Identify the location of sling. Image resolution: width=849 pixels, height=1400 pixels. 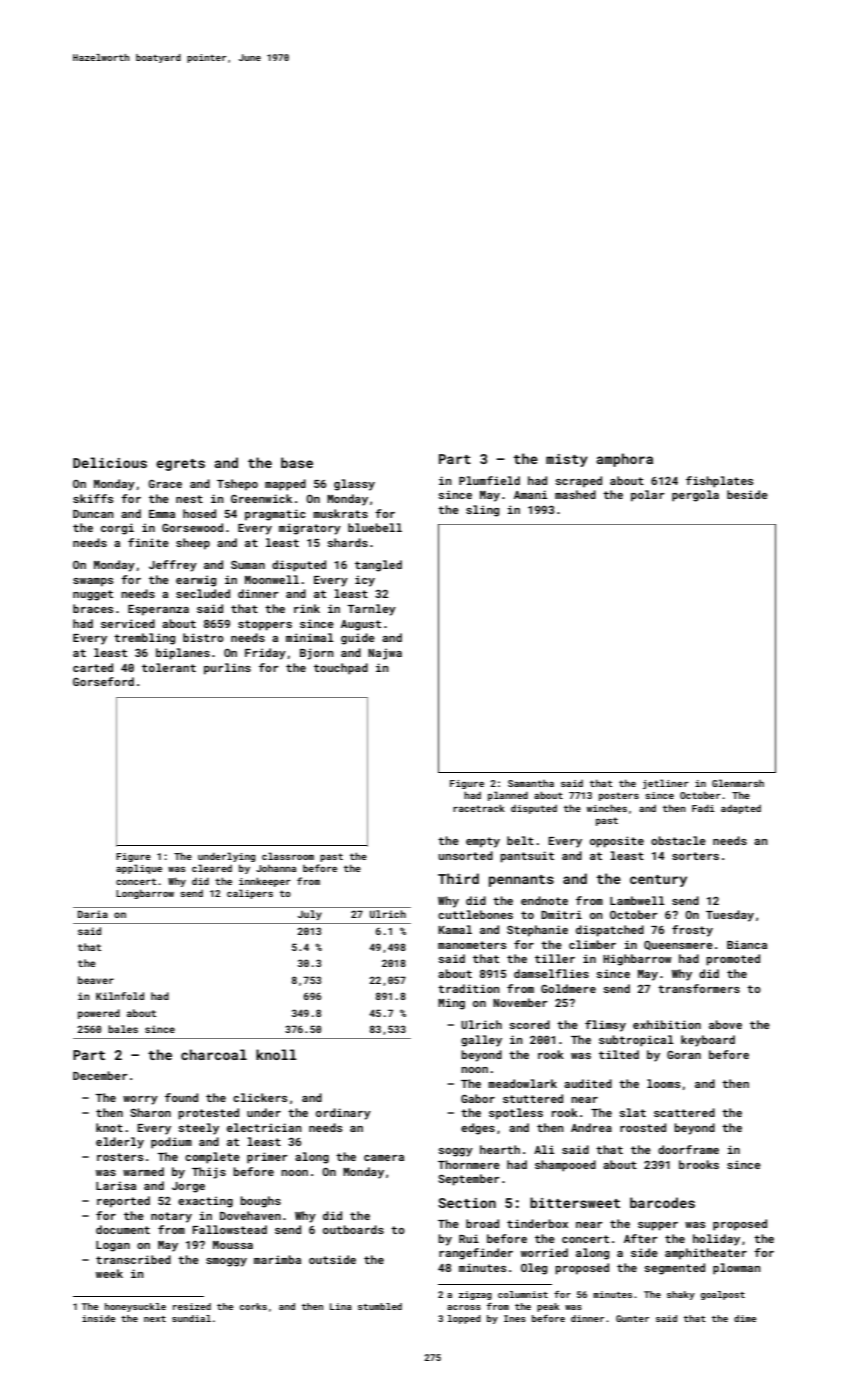
(482, 511).
